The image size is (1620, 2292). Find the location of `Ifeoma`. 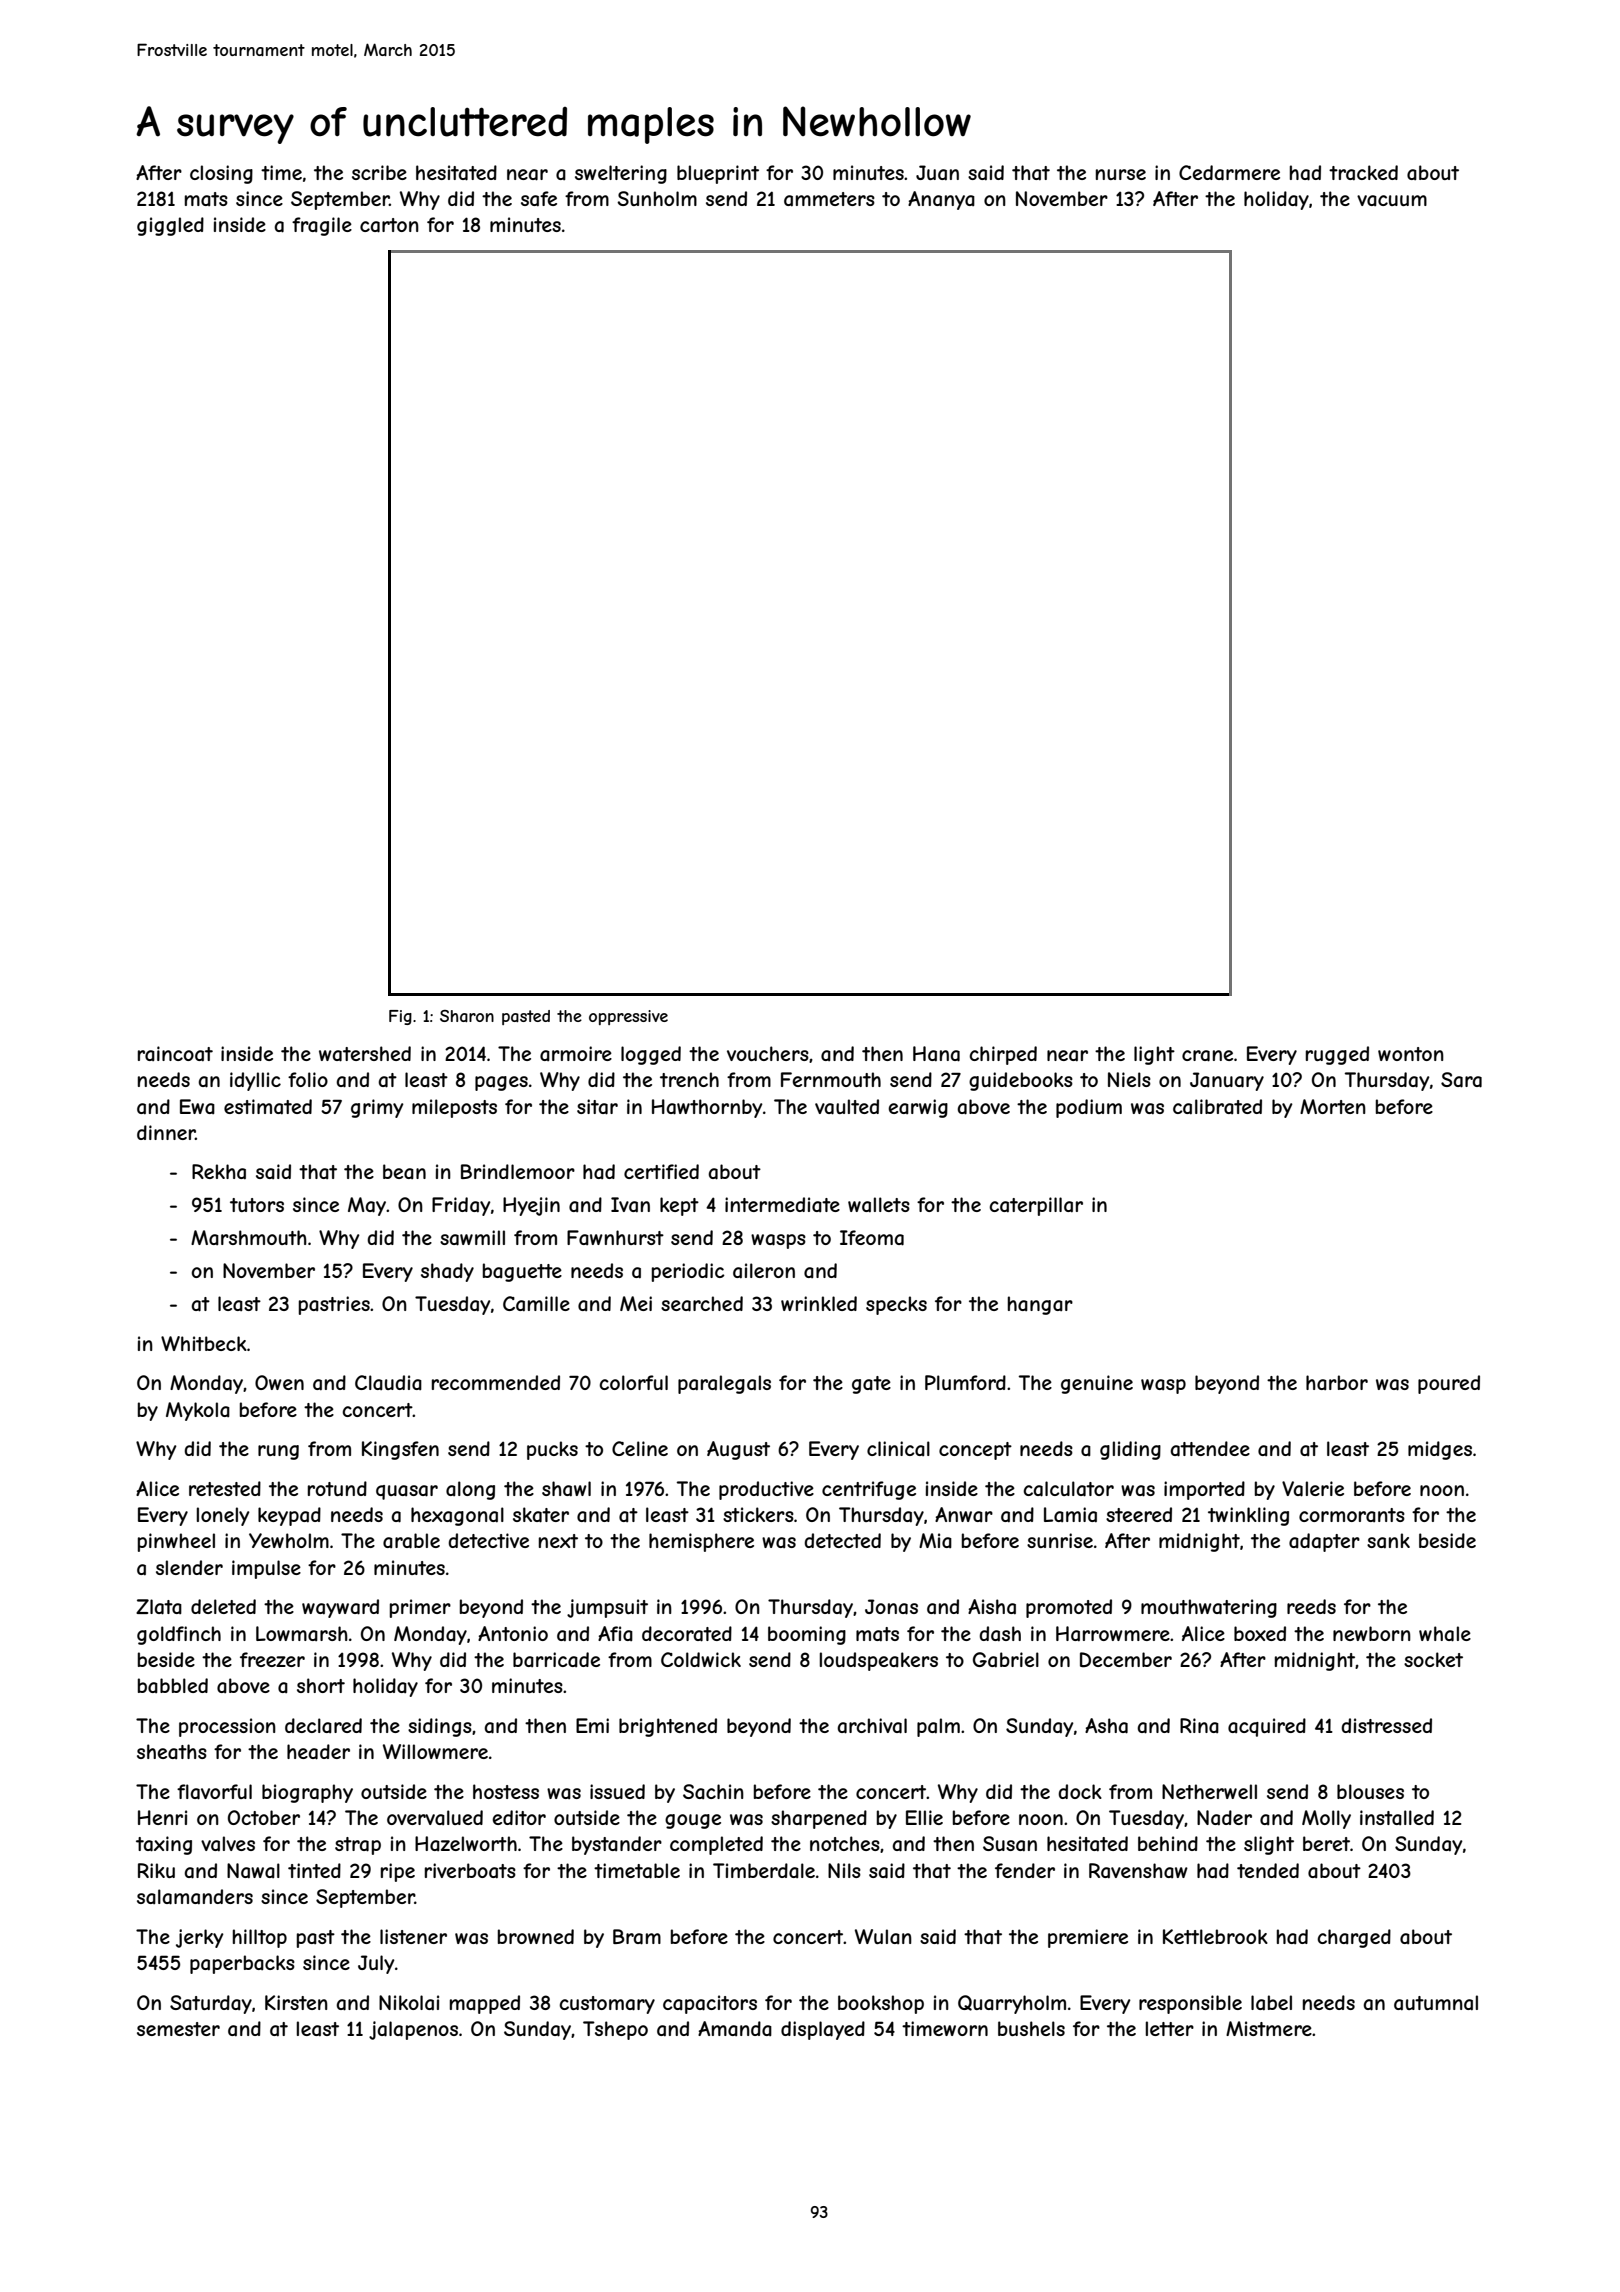

Ifeoma is located at coordinates (872, 1238).
